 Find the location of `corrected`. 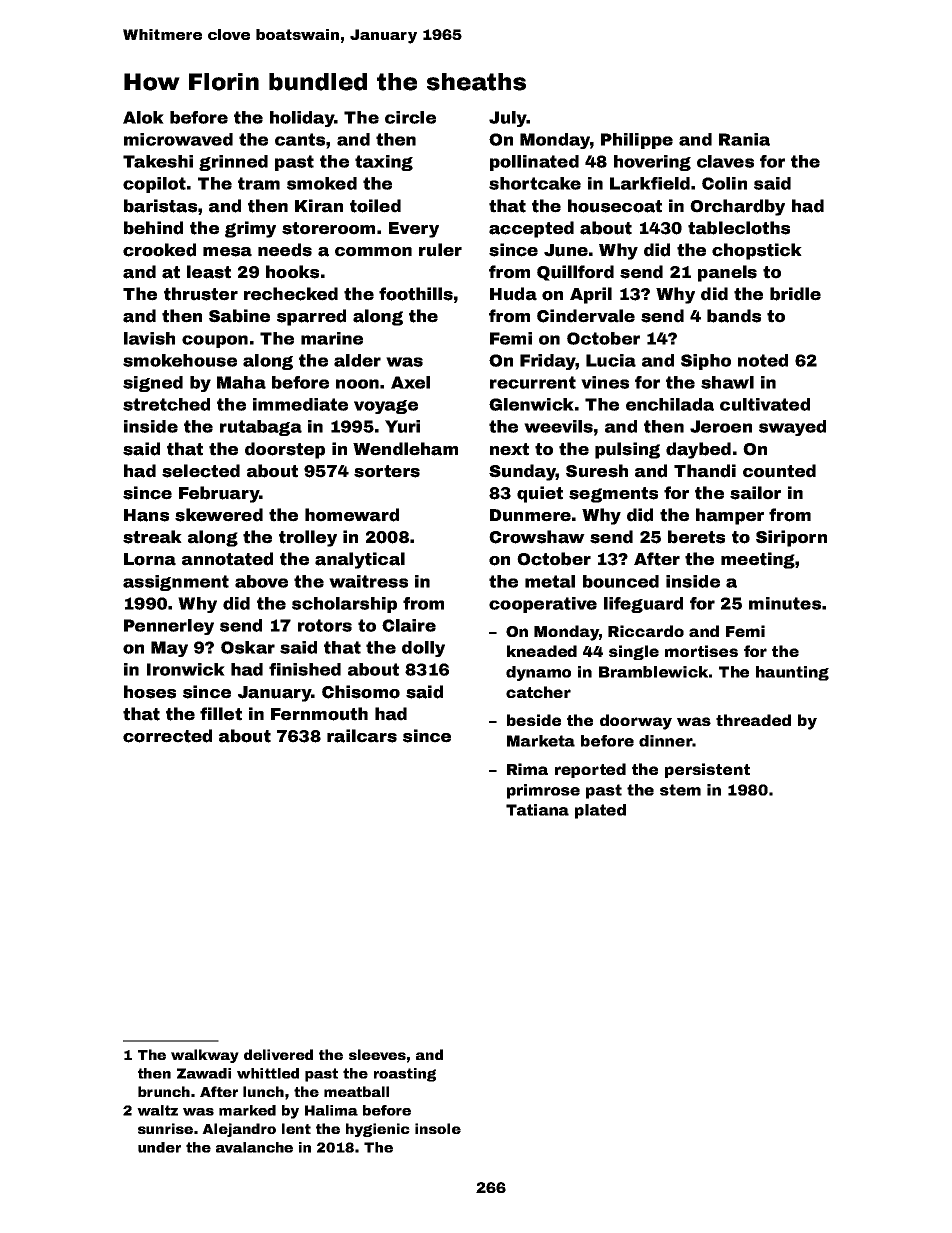

corrected is located at coordinates (167, 736).
